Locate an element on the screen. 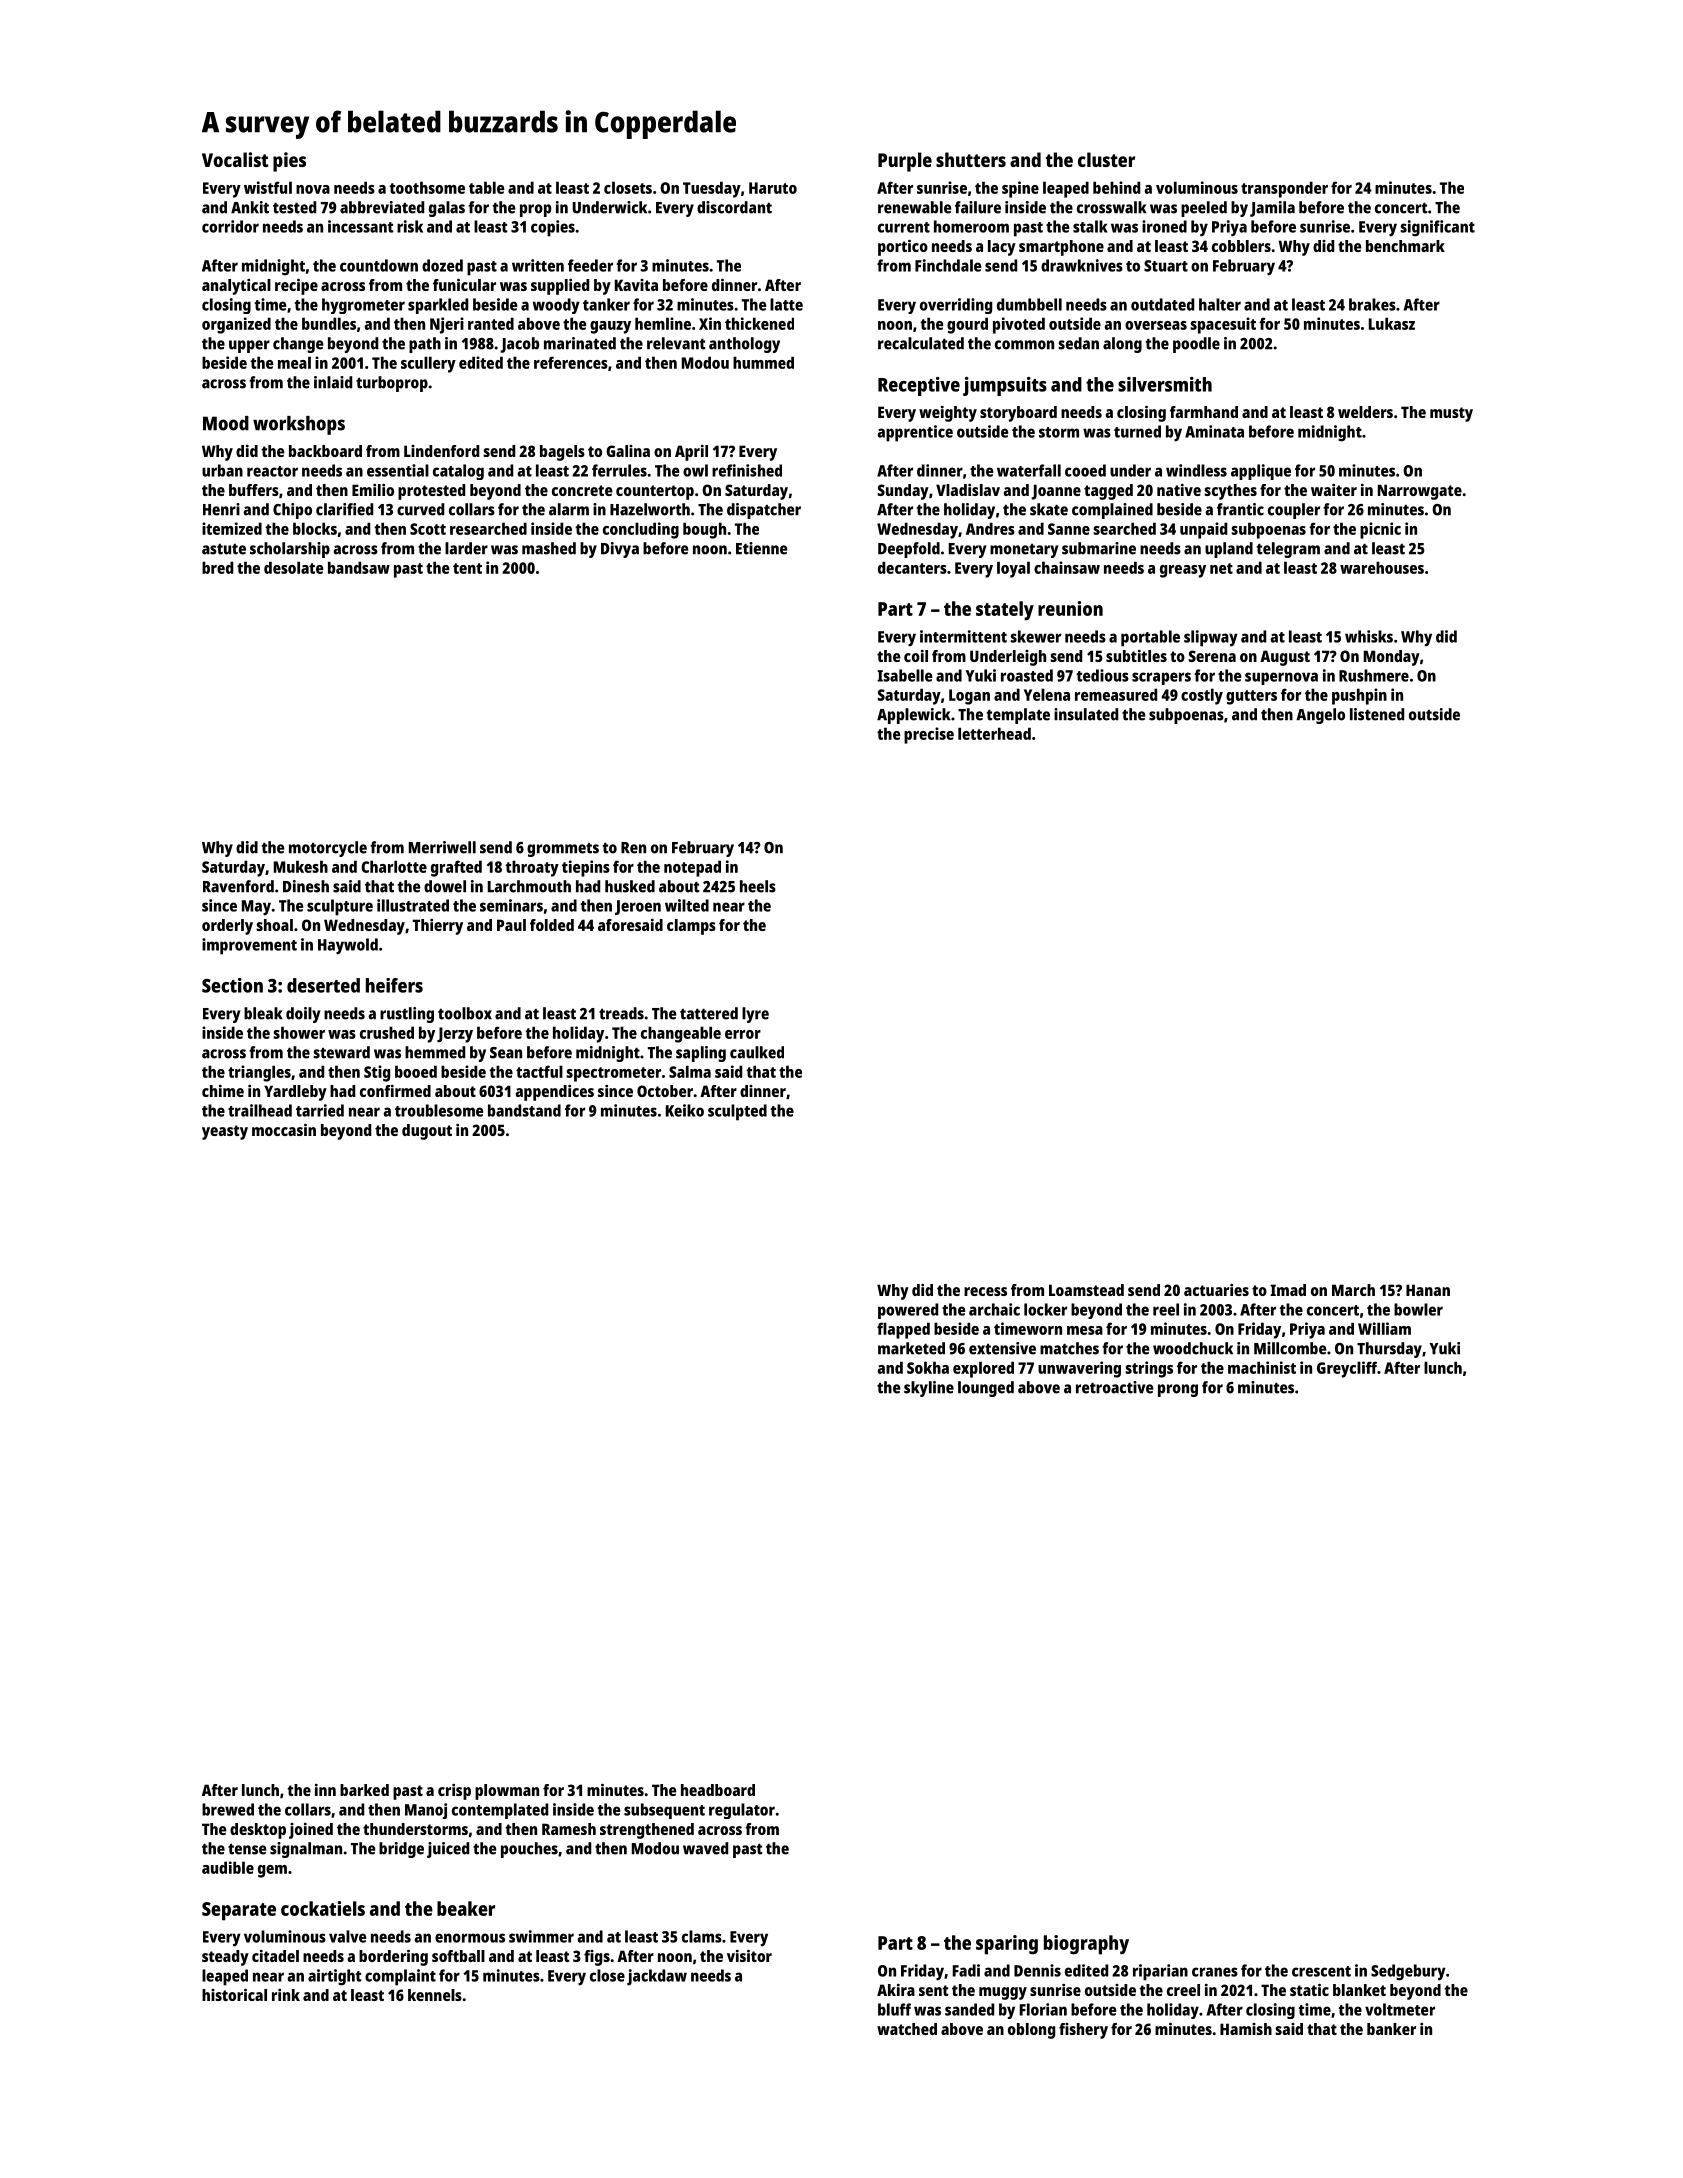  barked is located at coordinates (364, 1790).
